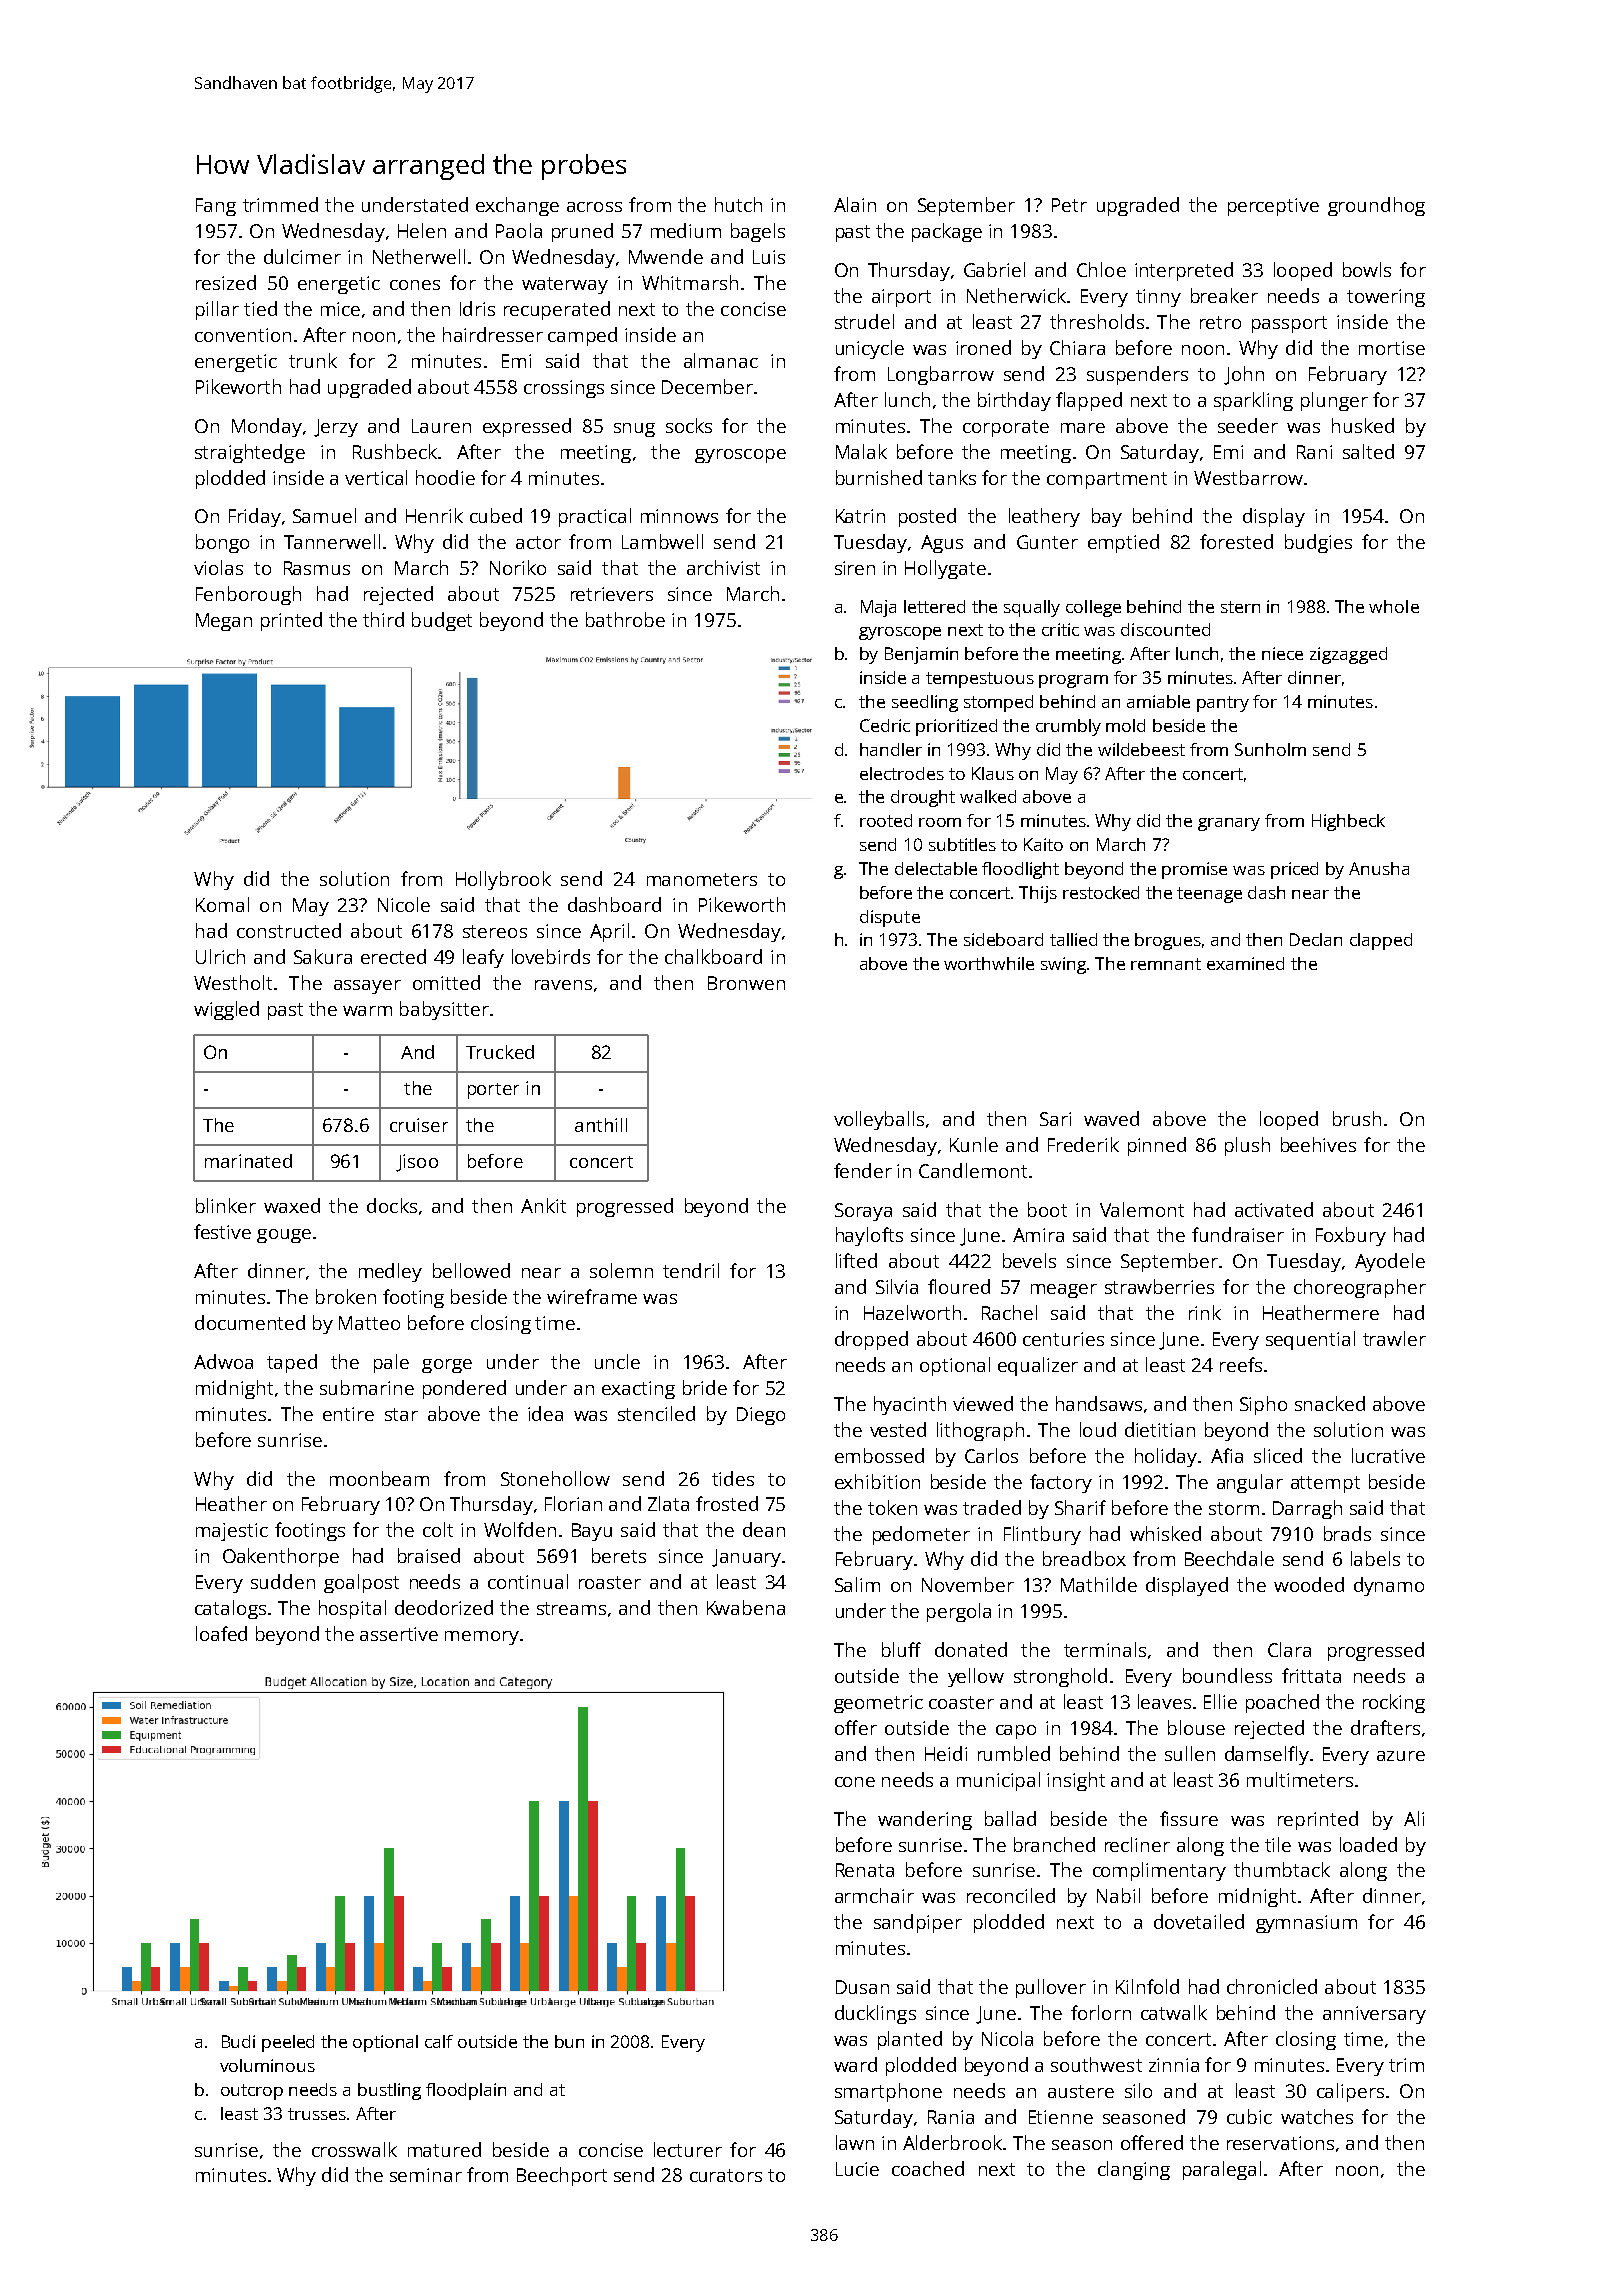 The image size is (1620, 2292). I want to click on snacked, so click(1330, 1403).
